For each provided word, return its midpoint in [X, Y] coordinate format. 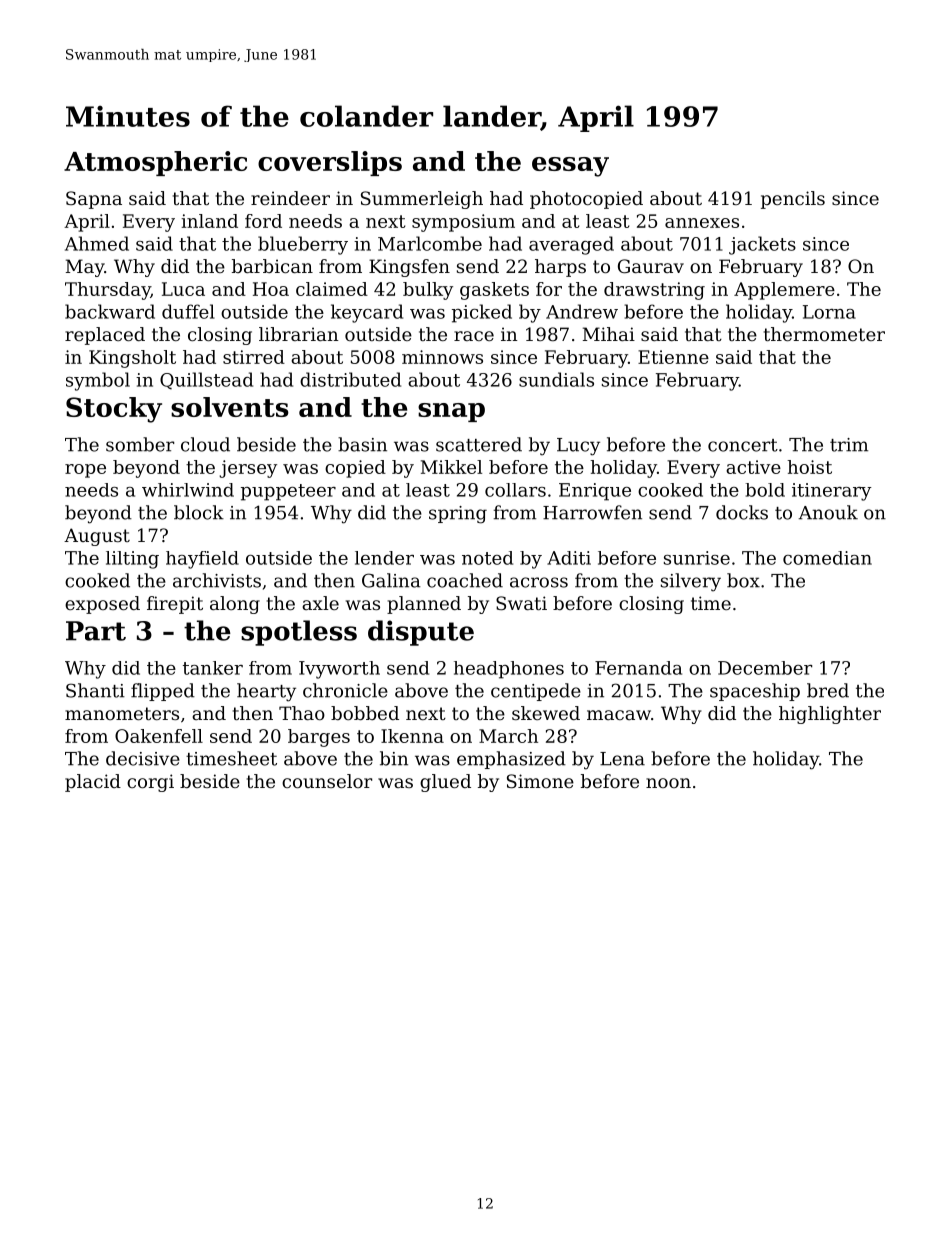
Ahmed [97, 243]
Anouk [828, 512]
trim [849, 445]
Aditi [569, 558]
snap [451, 412]
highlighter [830, 715]
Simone [540, 781]
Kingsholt [132, 359]
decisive [143, 758]
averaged [571, 245]
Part [96, 631]
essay [570, 167]
